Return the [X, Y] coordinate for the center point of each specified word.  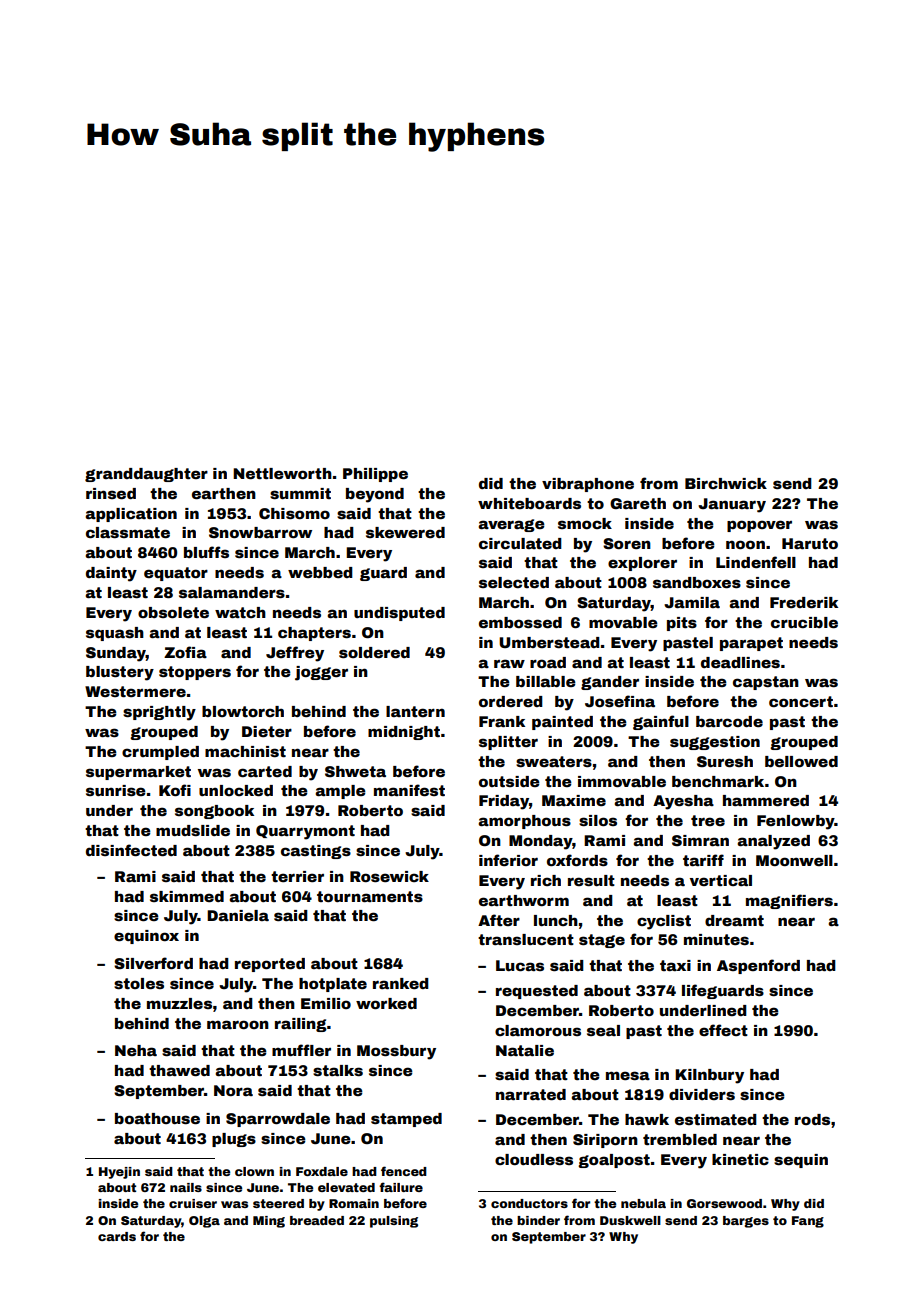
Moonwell [794, 860]
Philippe [375, 475]
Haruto [810, 543]
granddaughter [146, 475]
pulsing [394, 1222]
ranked [401, 983]
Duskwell [630, 1220]
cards [117, 1236]
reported [270, 965]
